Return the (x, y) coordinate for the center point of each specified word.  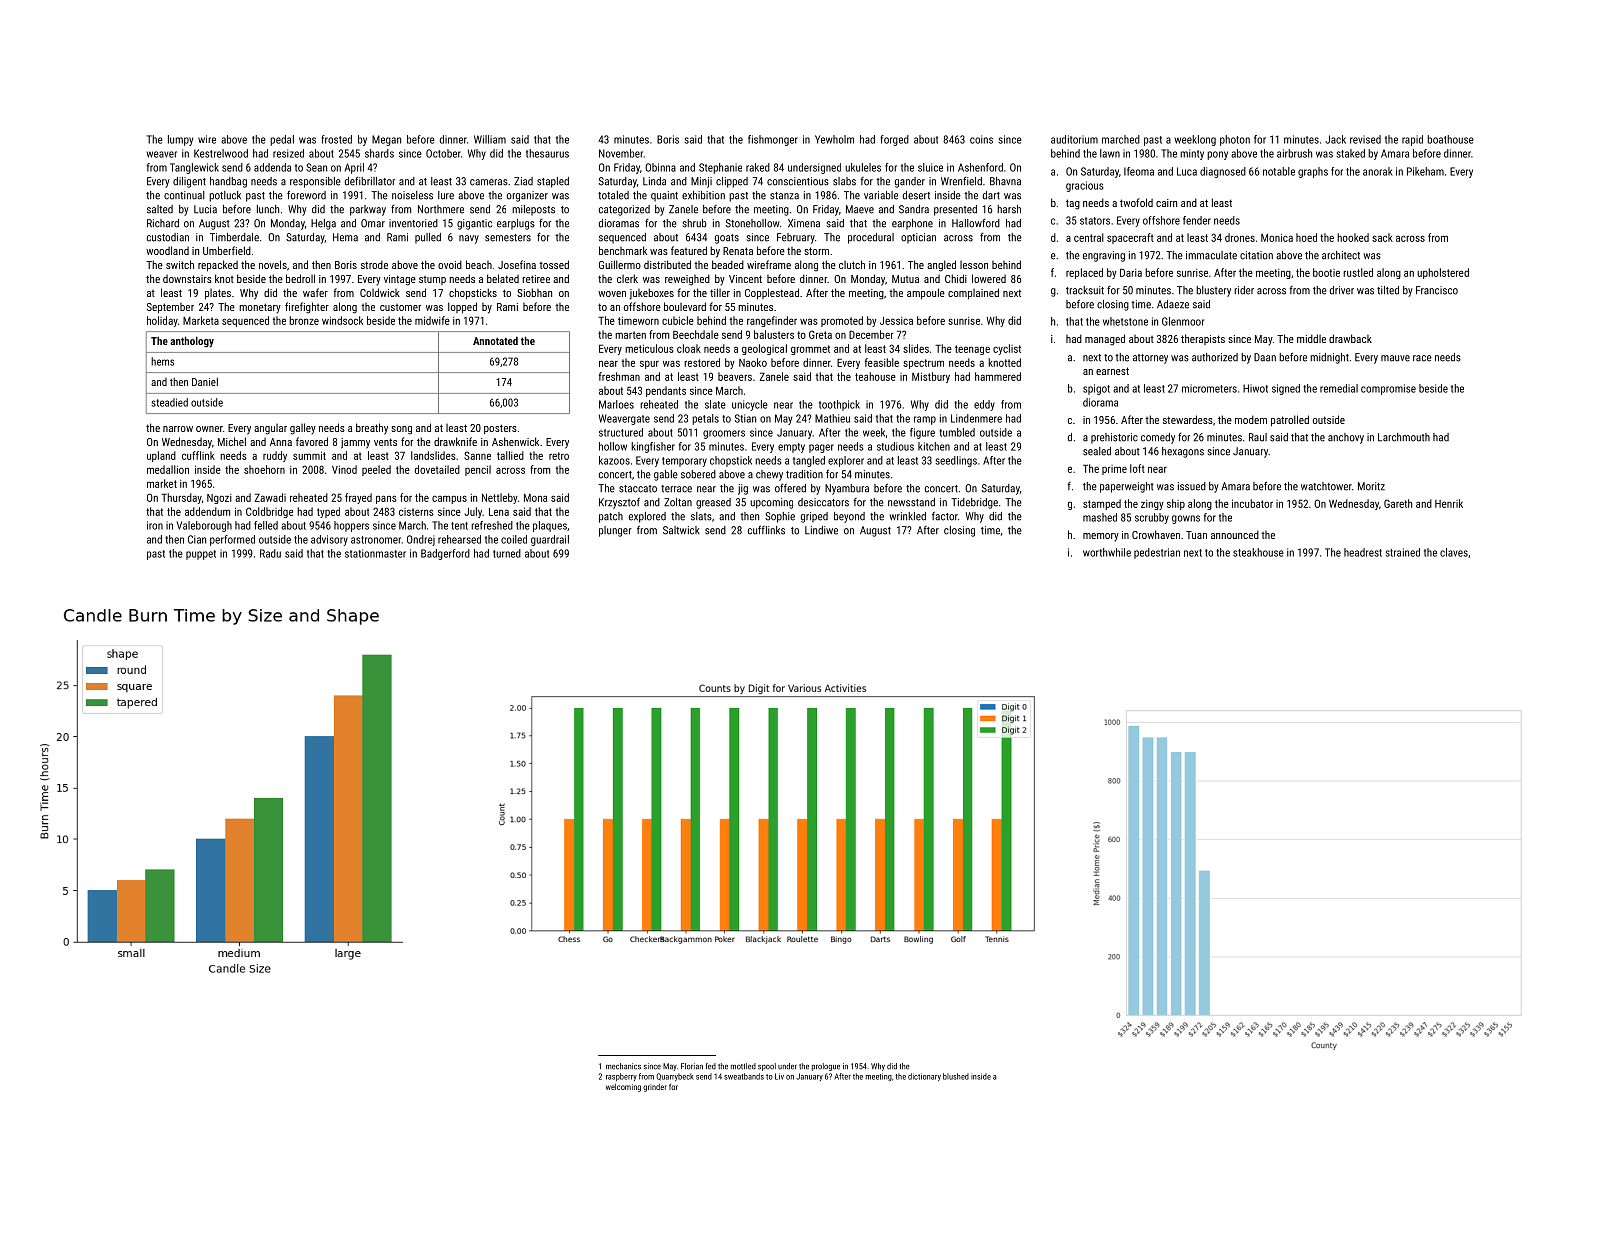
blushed (956, 1076)
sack (1382, 237)
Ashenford (980, 167)
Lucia (205, 209)
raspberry (621, 1077)
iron (155, 525)
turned (507, 553)
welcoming (623, 1088)
